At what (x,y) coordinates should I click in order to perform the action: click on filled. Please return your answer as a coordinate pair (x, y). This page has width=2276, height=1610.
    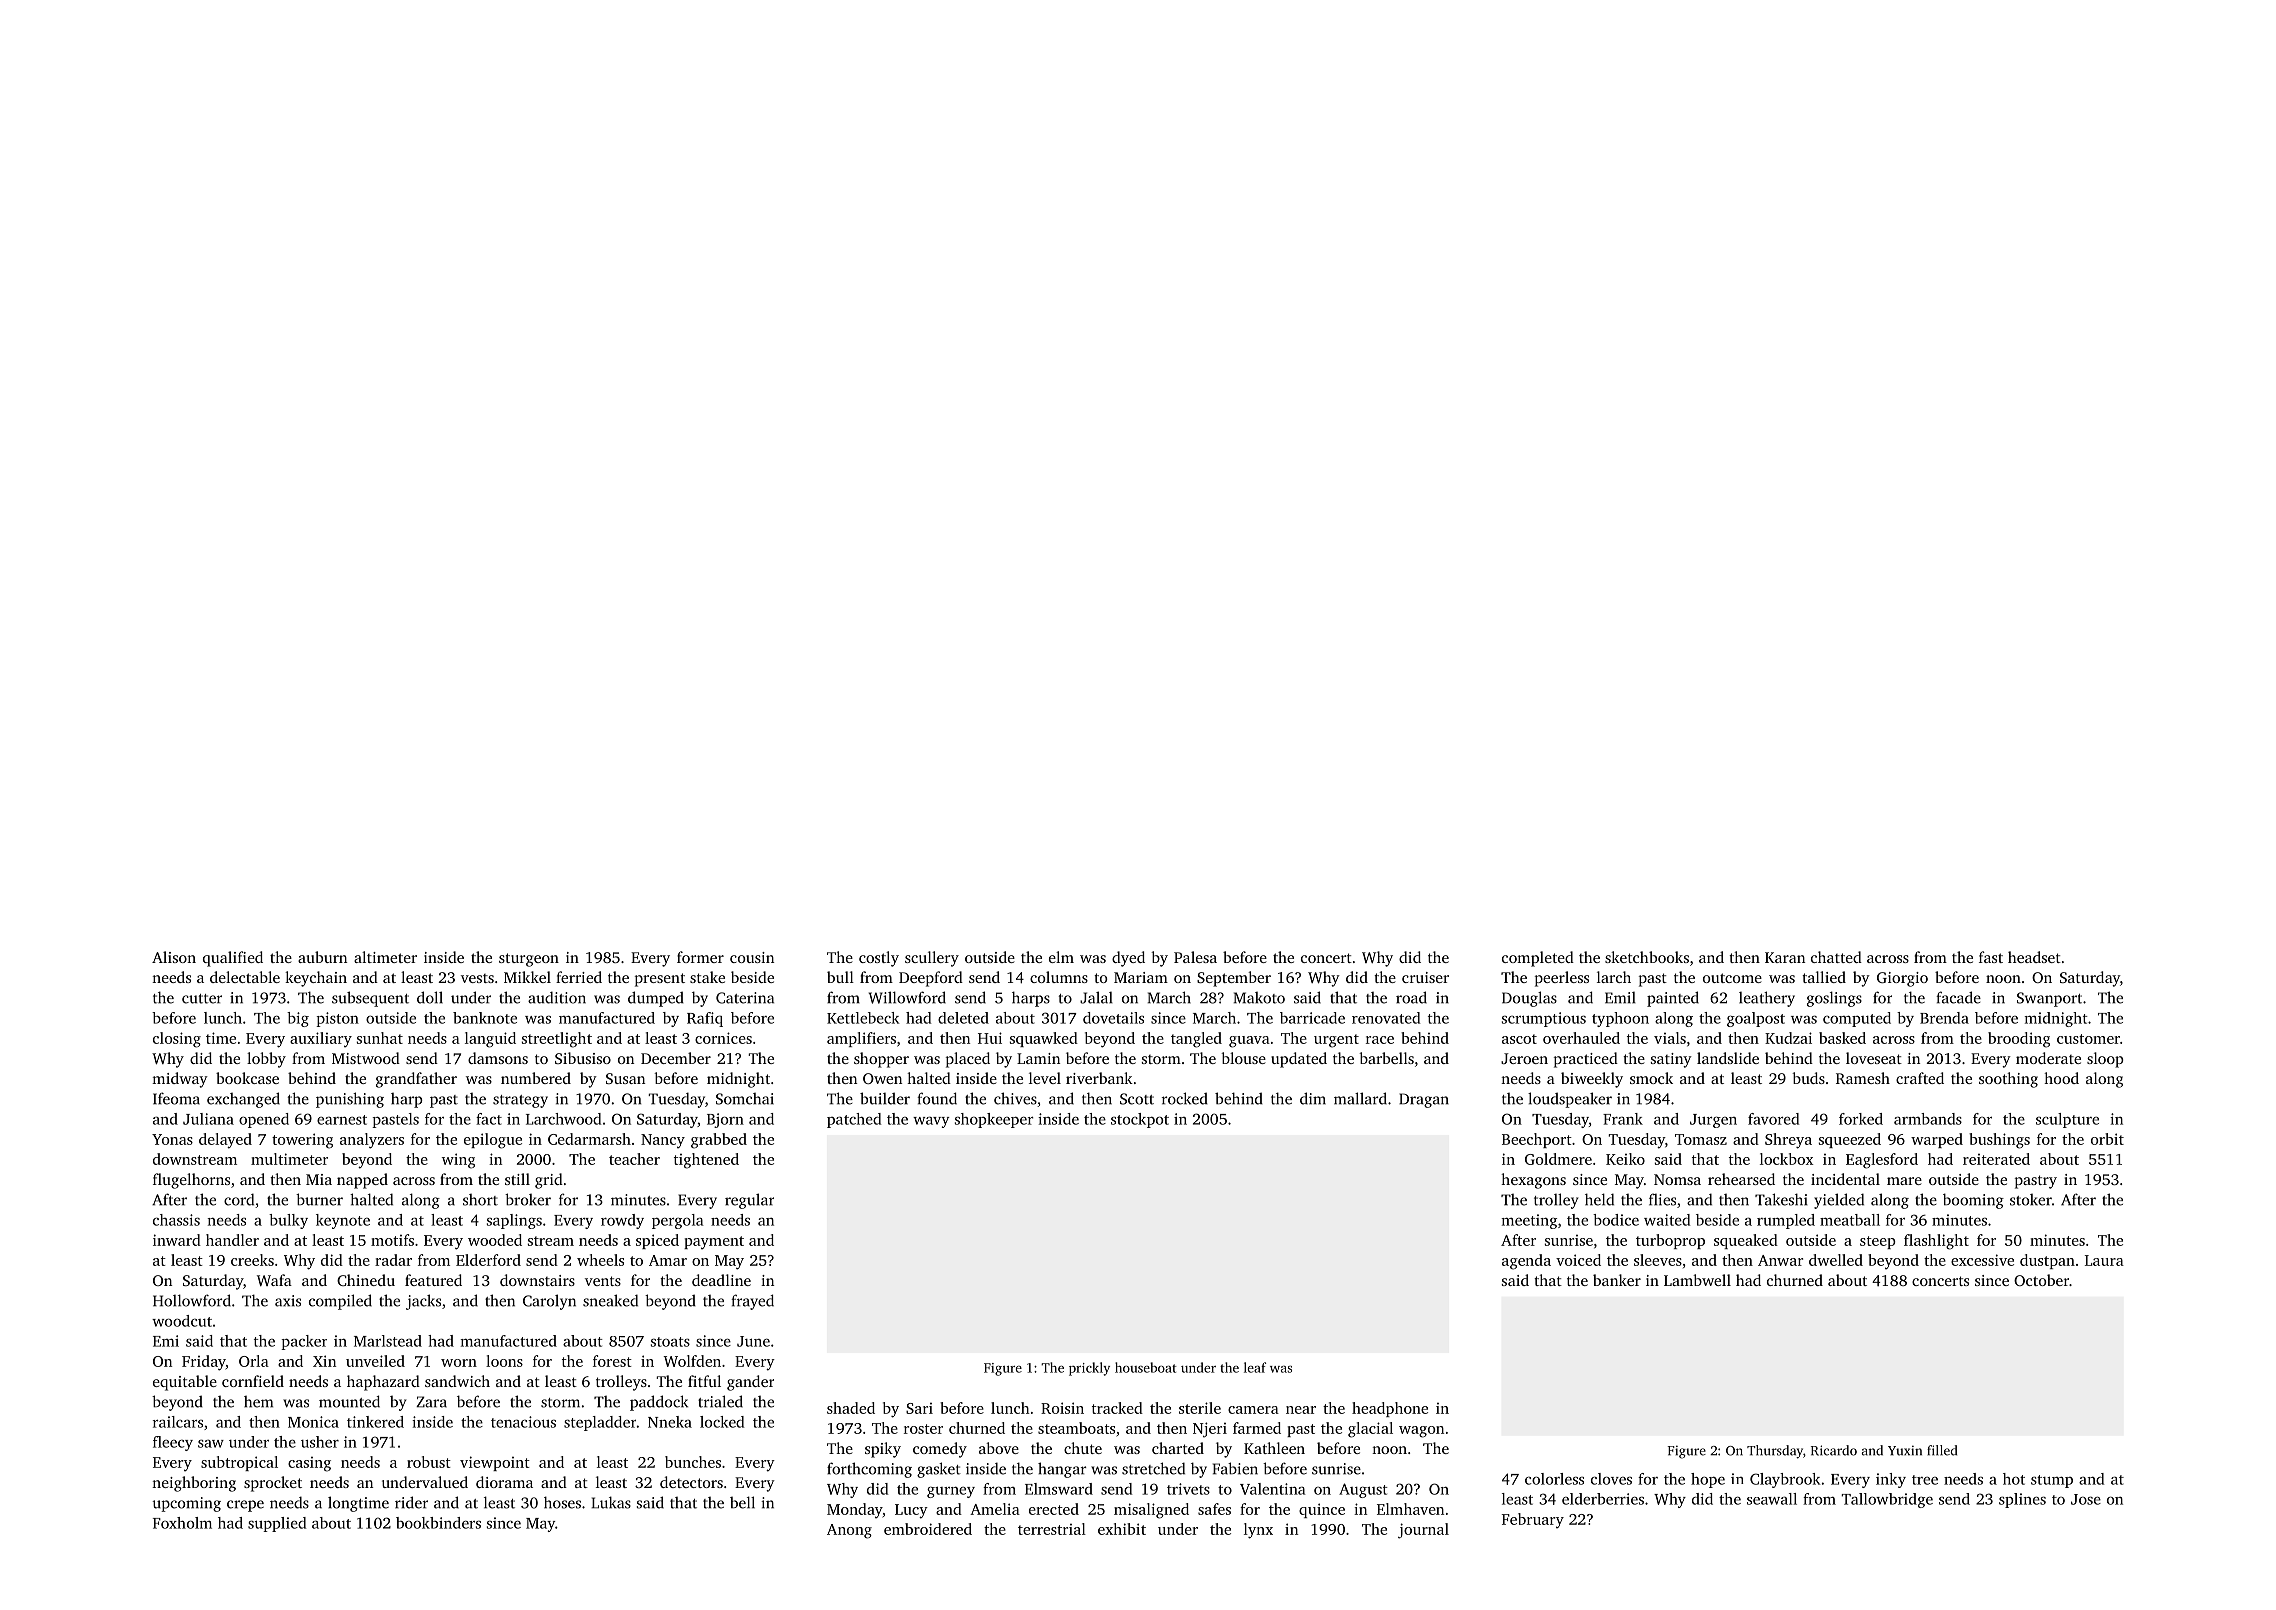
    Looking at the image, I should click on (1942, 1450).
